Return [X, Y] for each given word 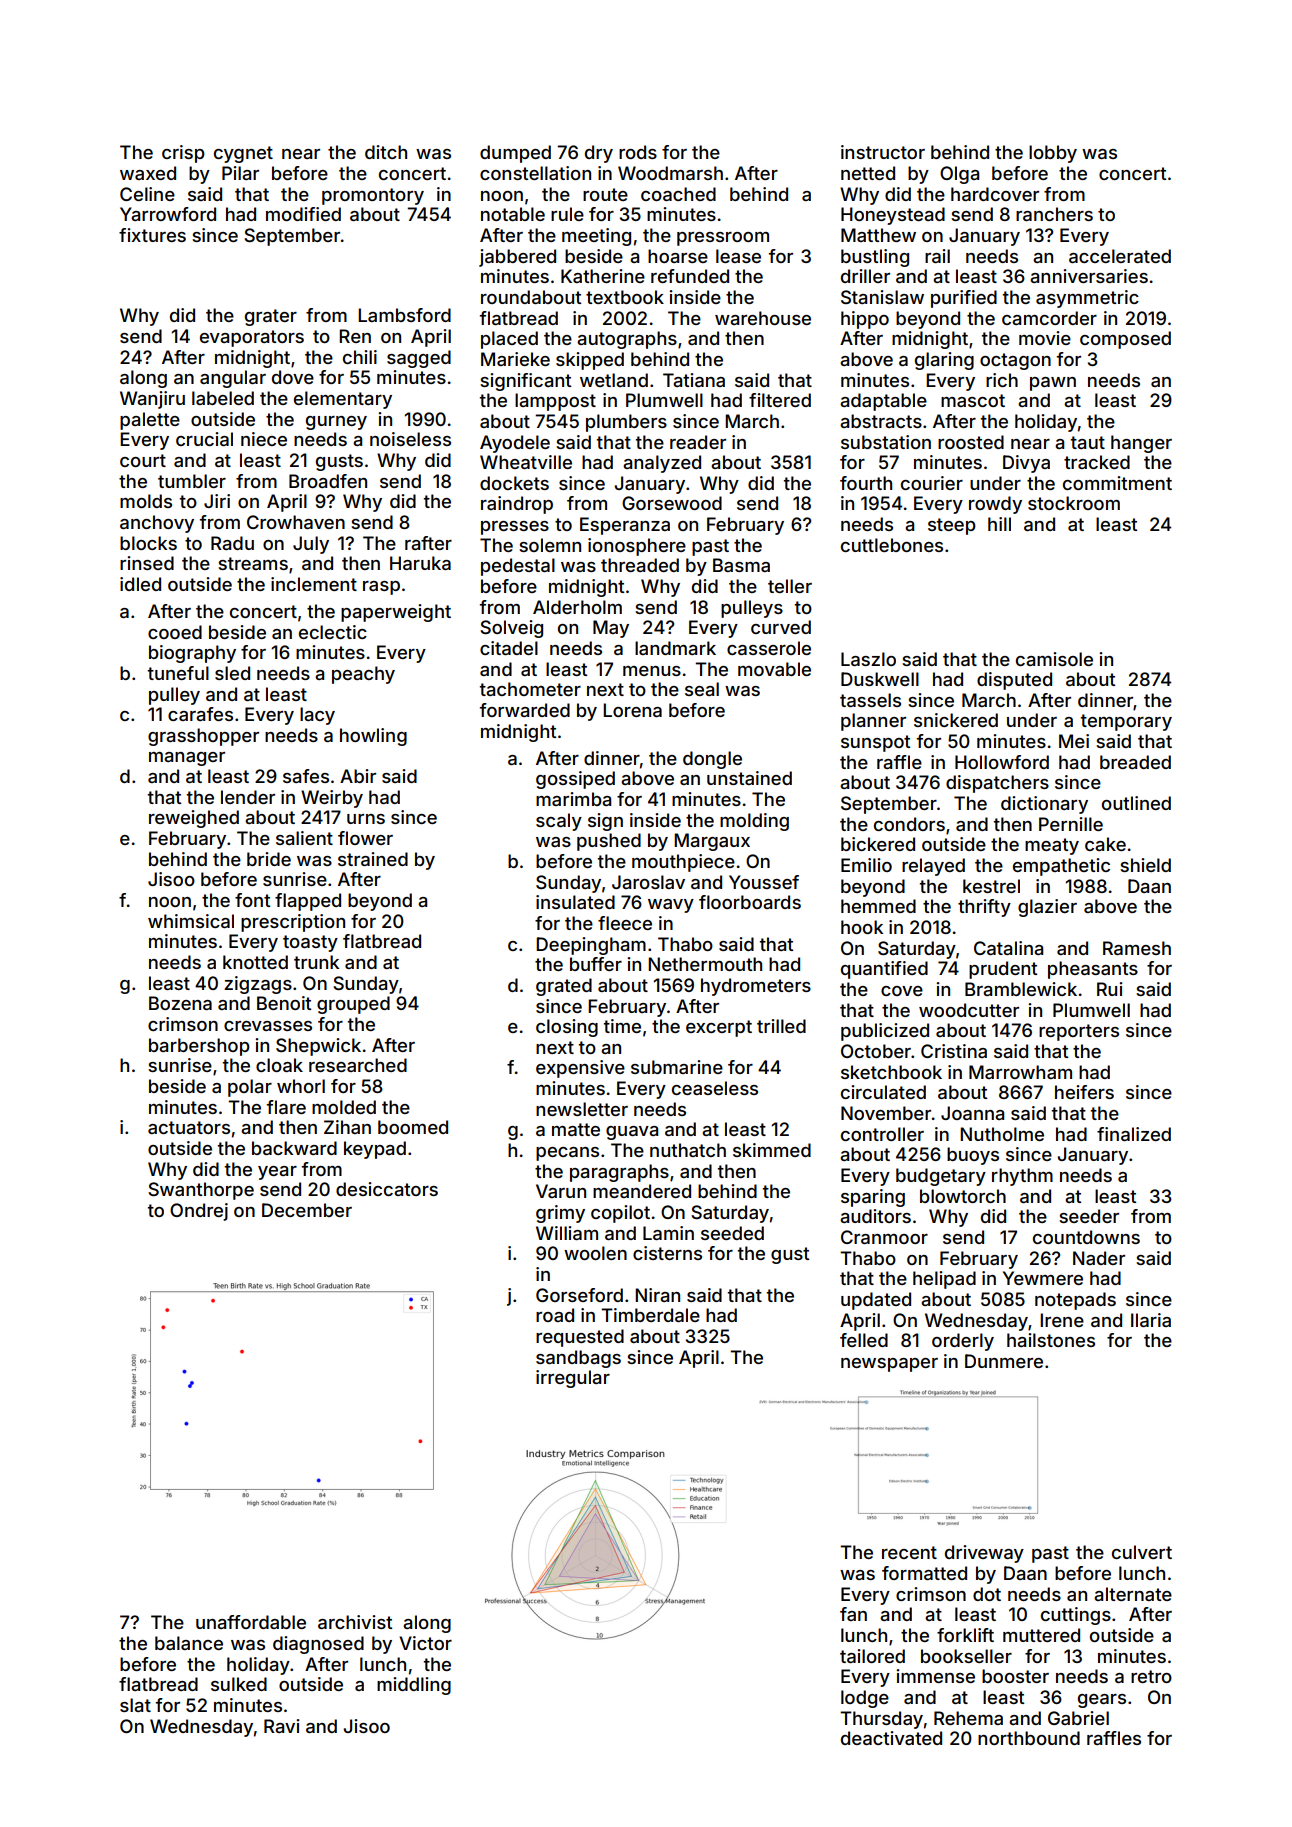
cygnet [243, 154]
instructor [883, 152]
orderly [963, 1342]
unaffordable [251, 1622]
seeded [732, 1233]
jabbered [517, 258]
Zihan [347, 1127]
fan [853, 1614]
